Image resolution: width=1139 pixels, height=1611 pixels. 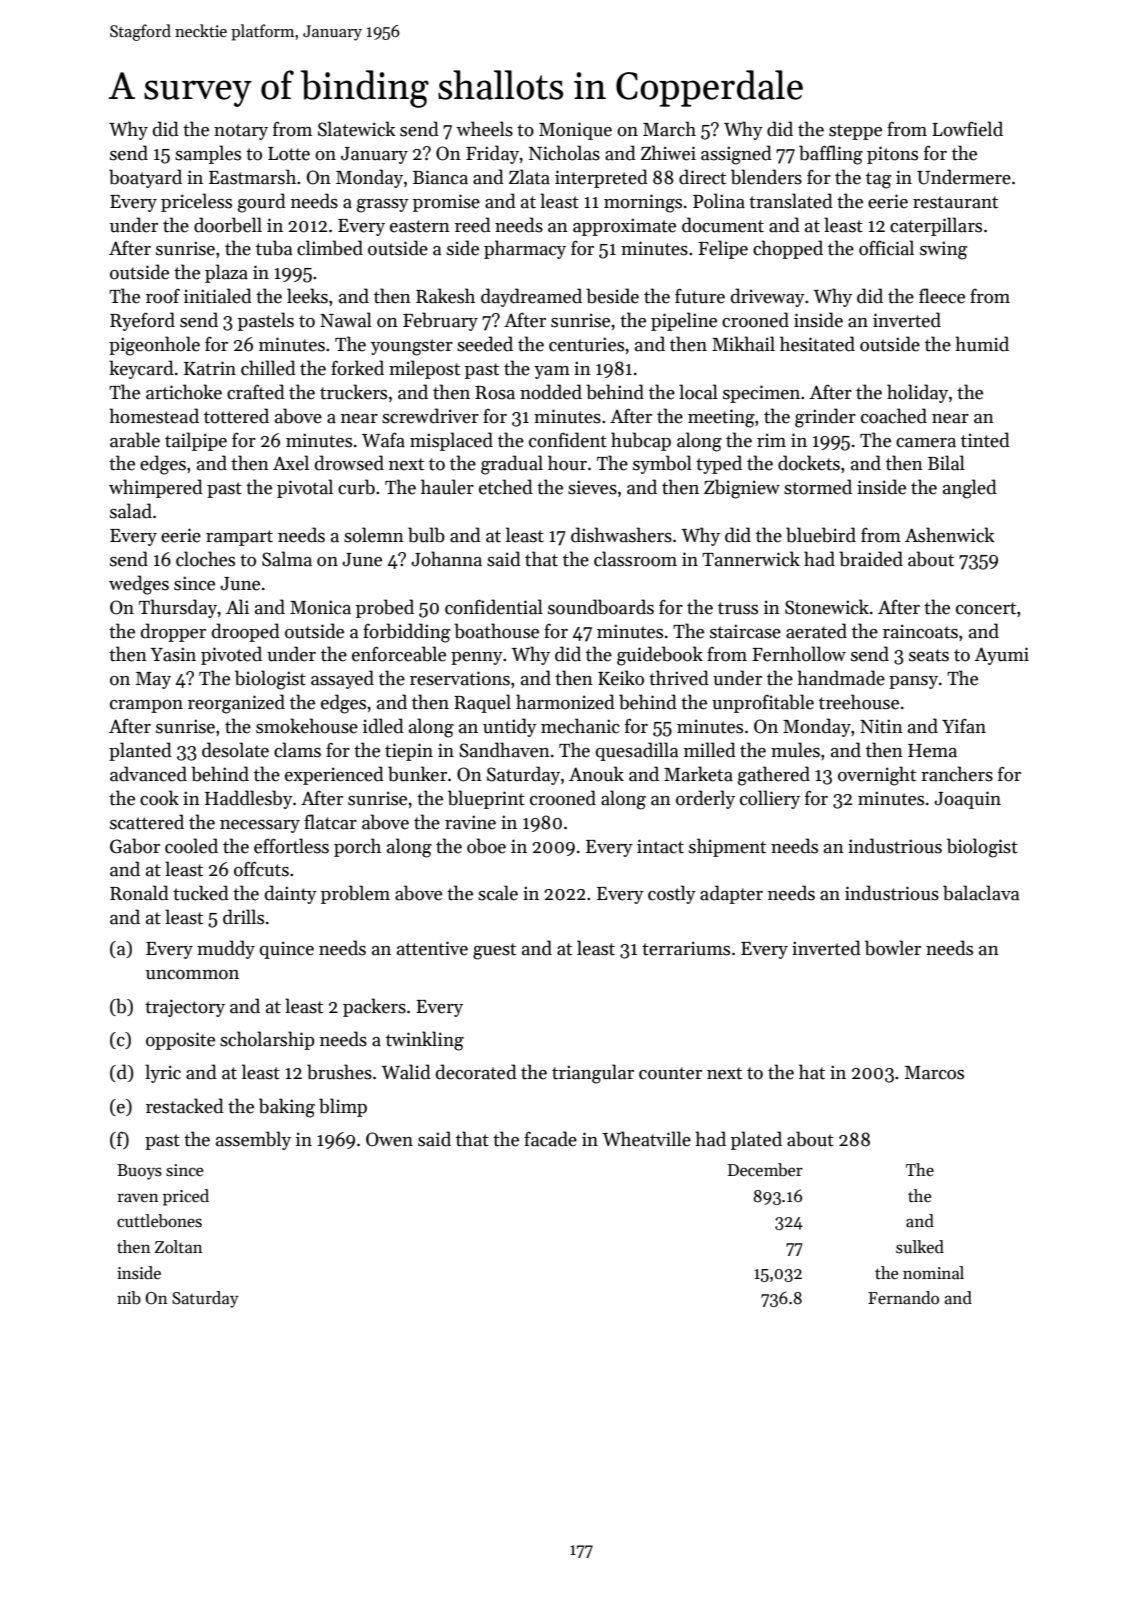 I want to click on hesitated, so click(x=817, y=344).
